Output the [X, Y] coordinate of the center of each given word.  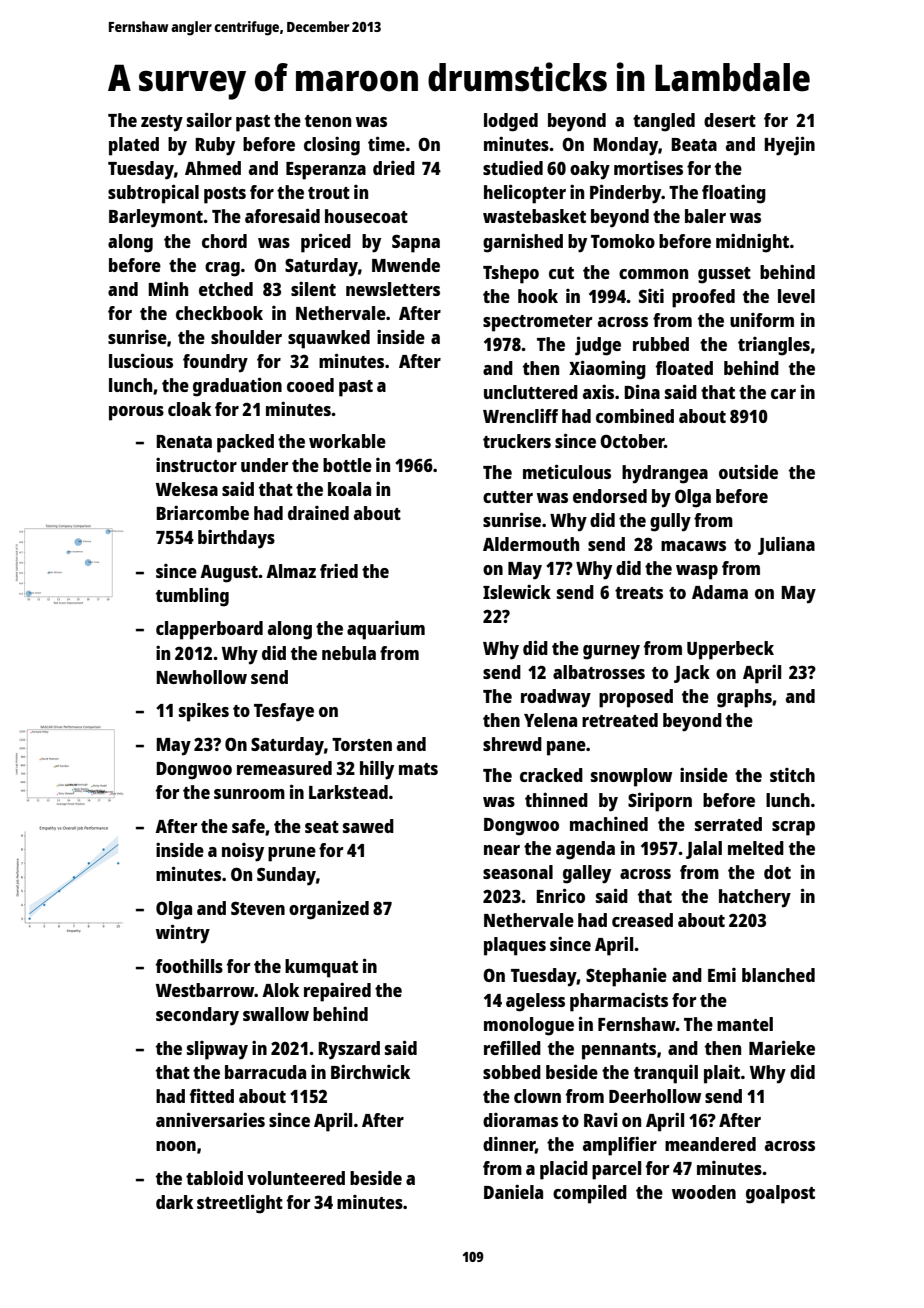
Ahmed [213, 168]
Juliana [786, 546]
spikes [204, 712]
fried [339, 571]
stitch [792, 775]
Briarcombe [202, 513]
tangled [664, 122]
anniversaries [210, 1119]
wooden [704, 1192]
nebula [349, 653]
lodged [511, 122]
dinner [509, 1145]
